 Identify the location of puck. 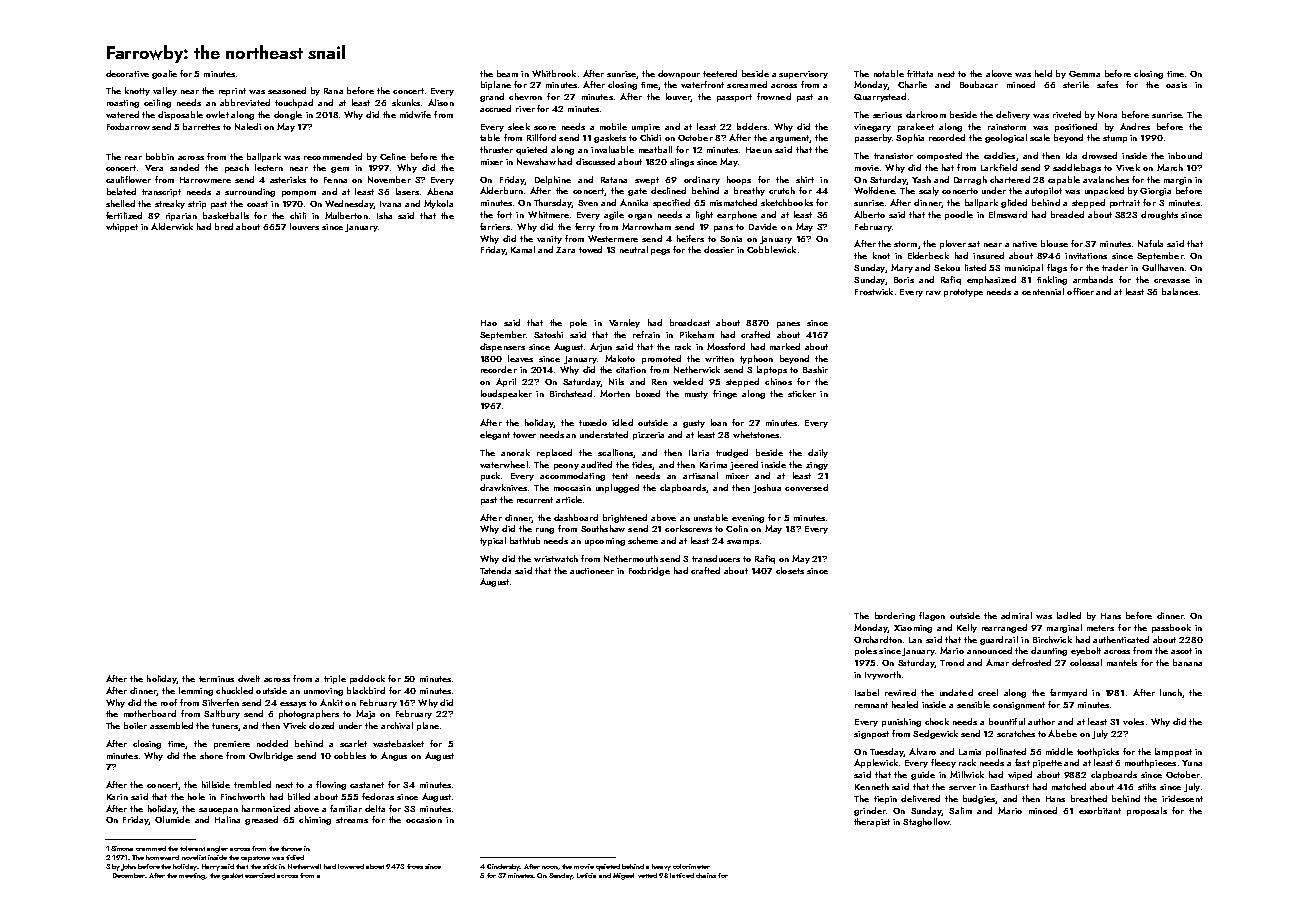
(490, 476).
